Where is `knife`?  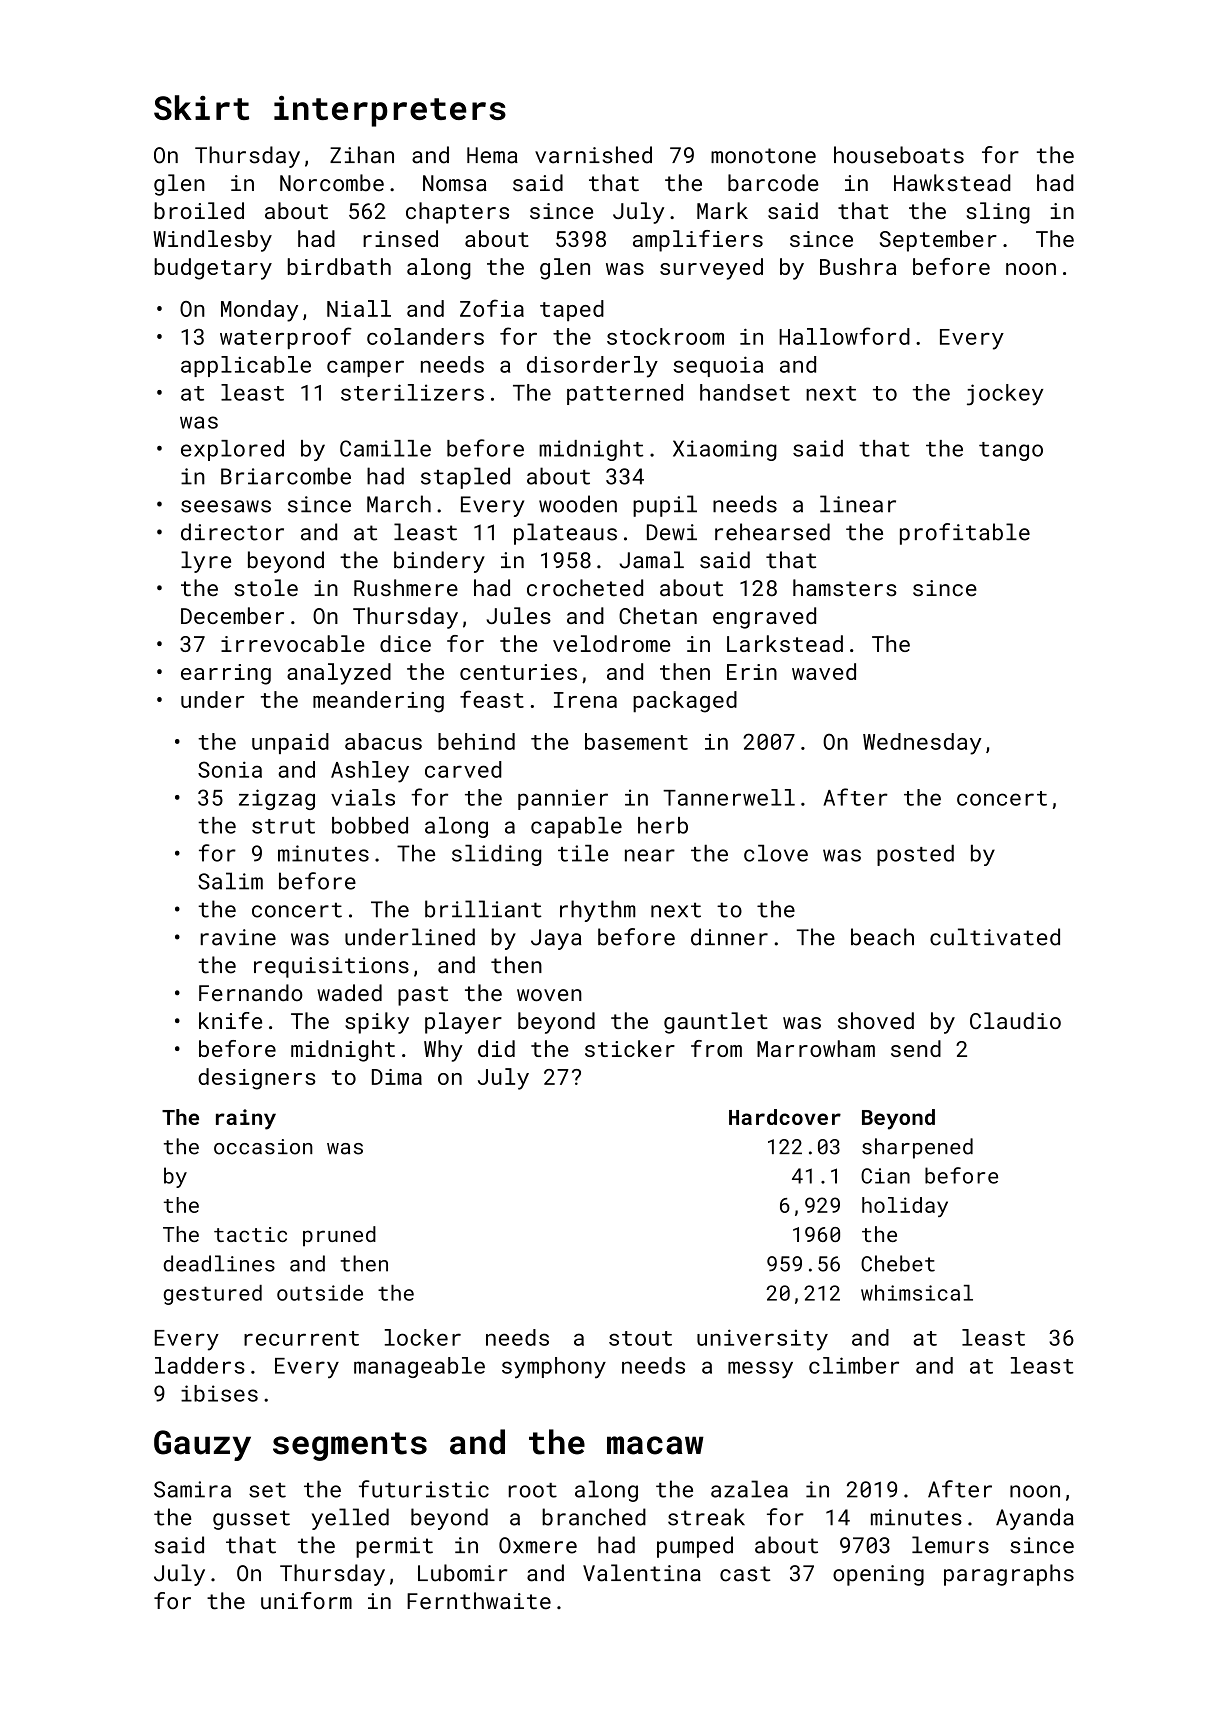 knife is located at coordinates (230, 1020).
